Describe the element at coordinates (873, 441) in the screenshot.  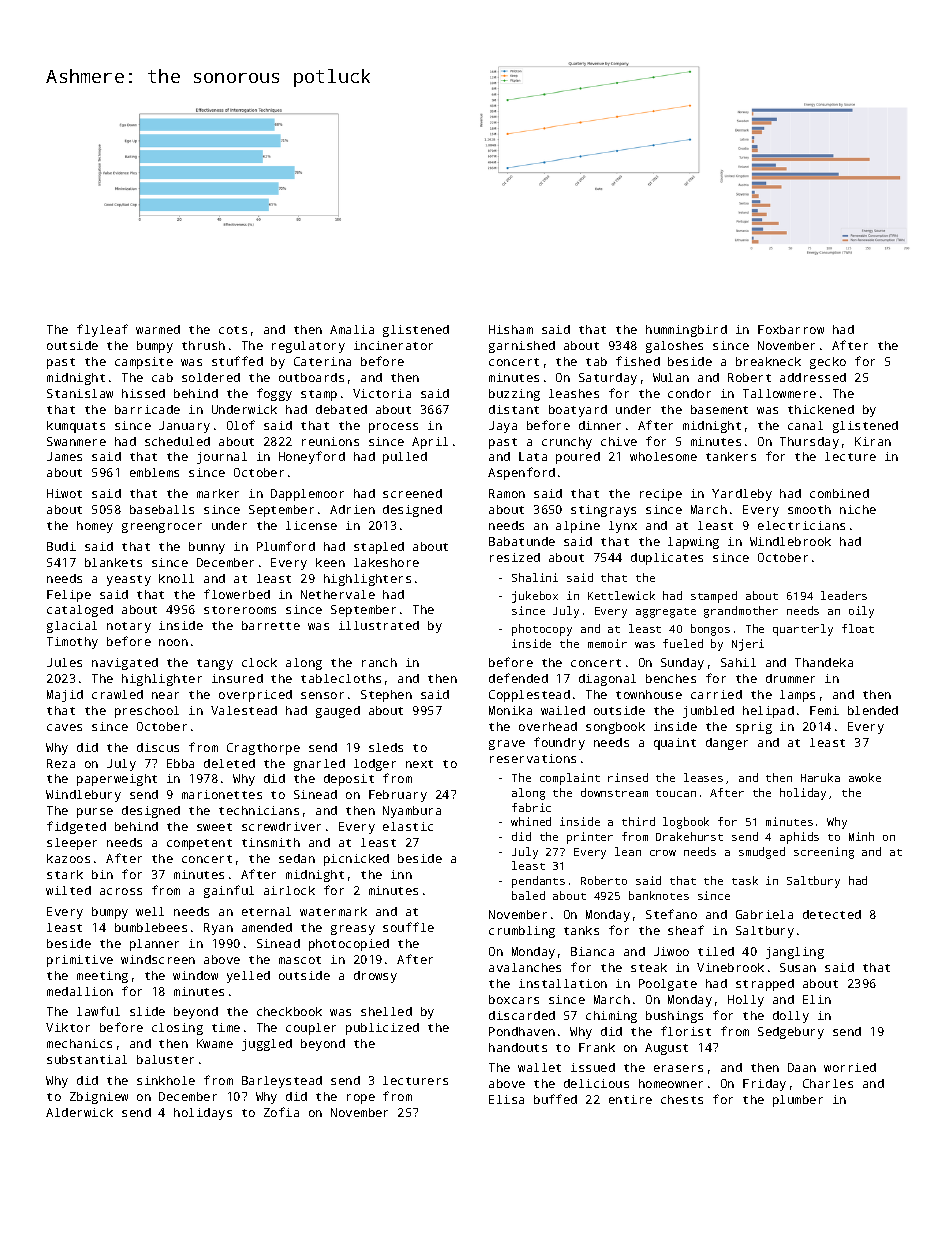
I see `Kiran` at that location.
